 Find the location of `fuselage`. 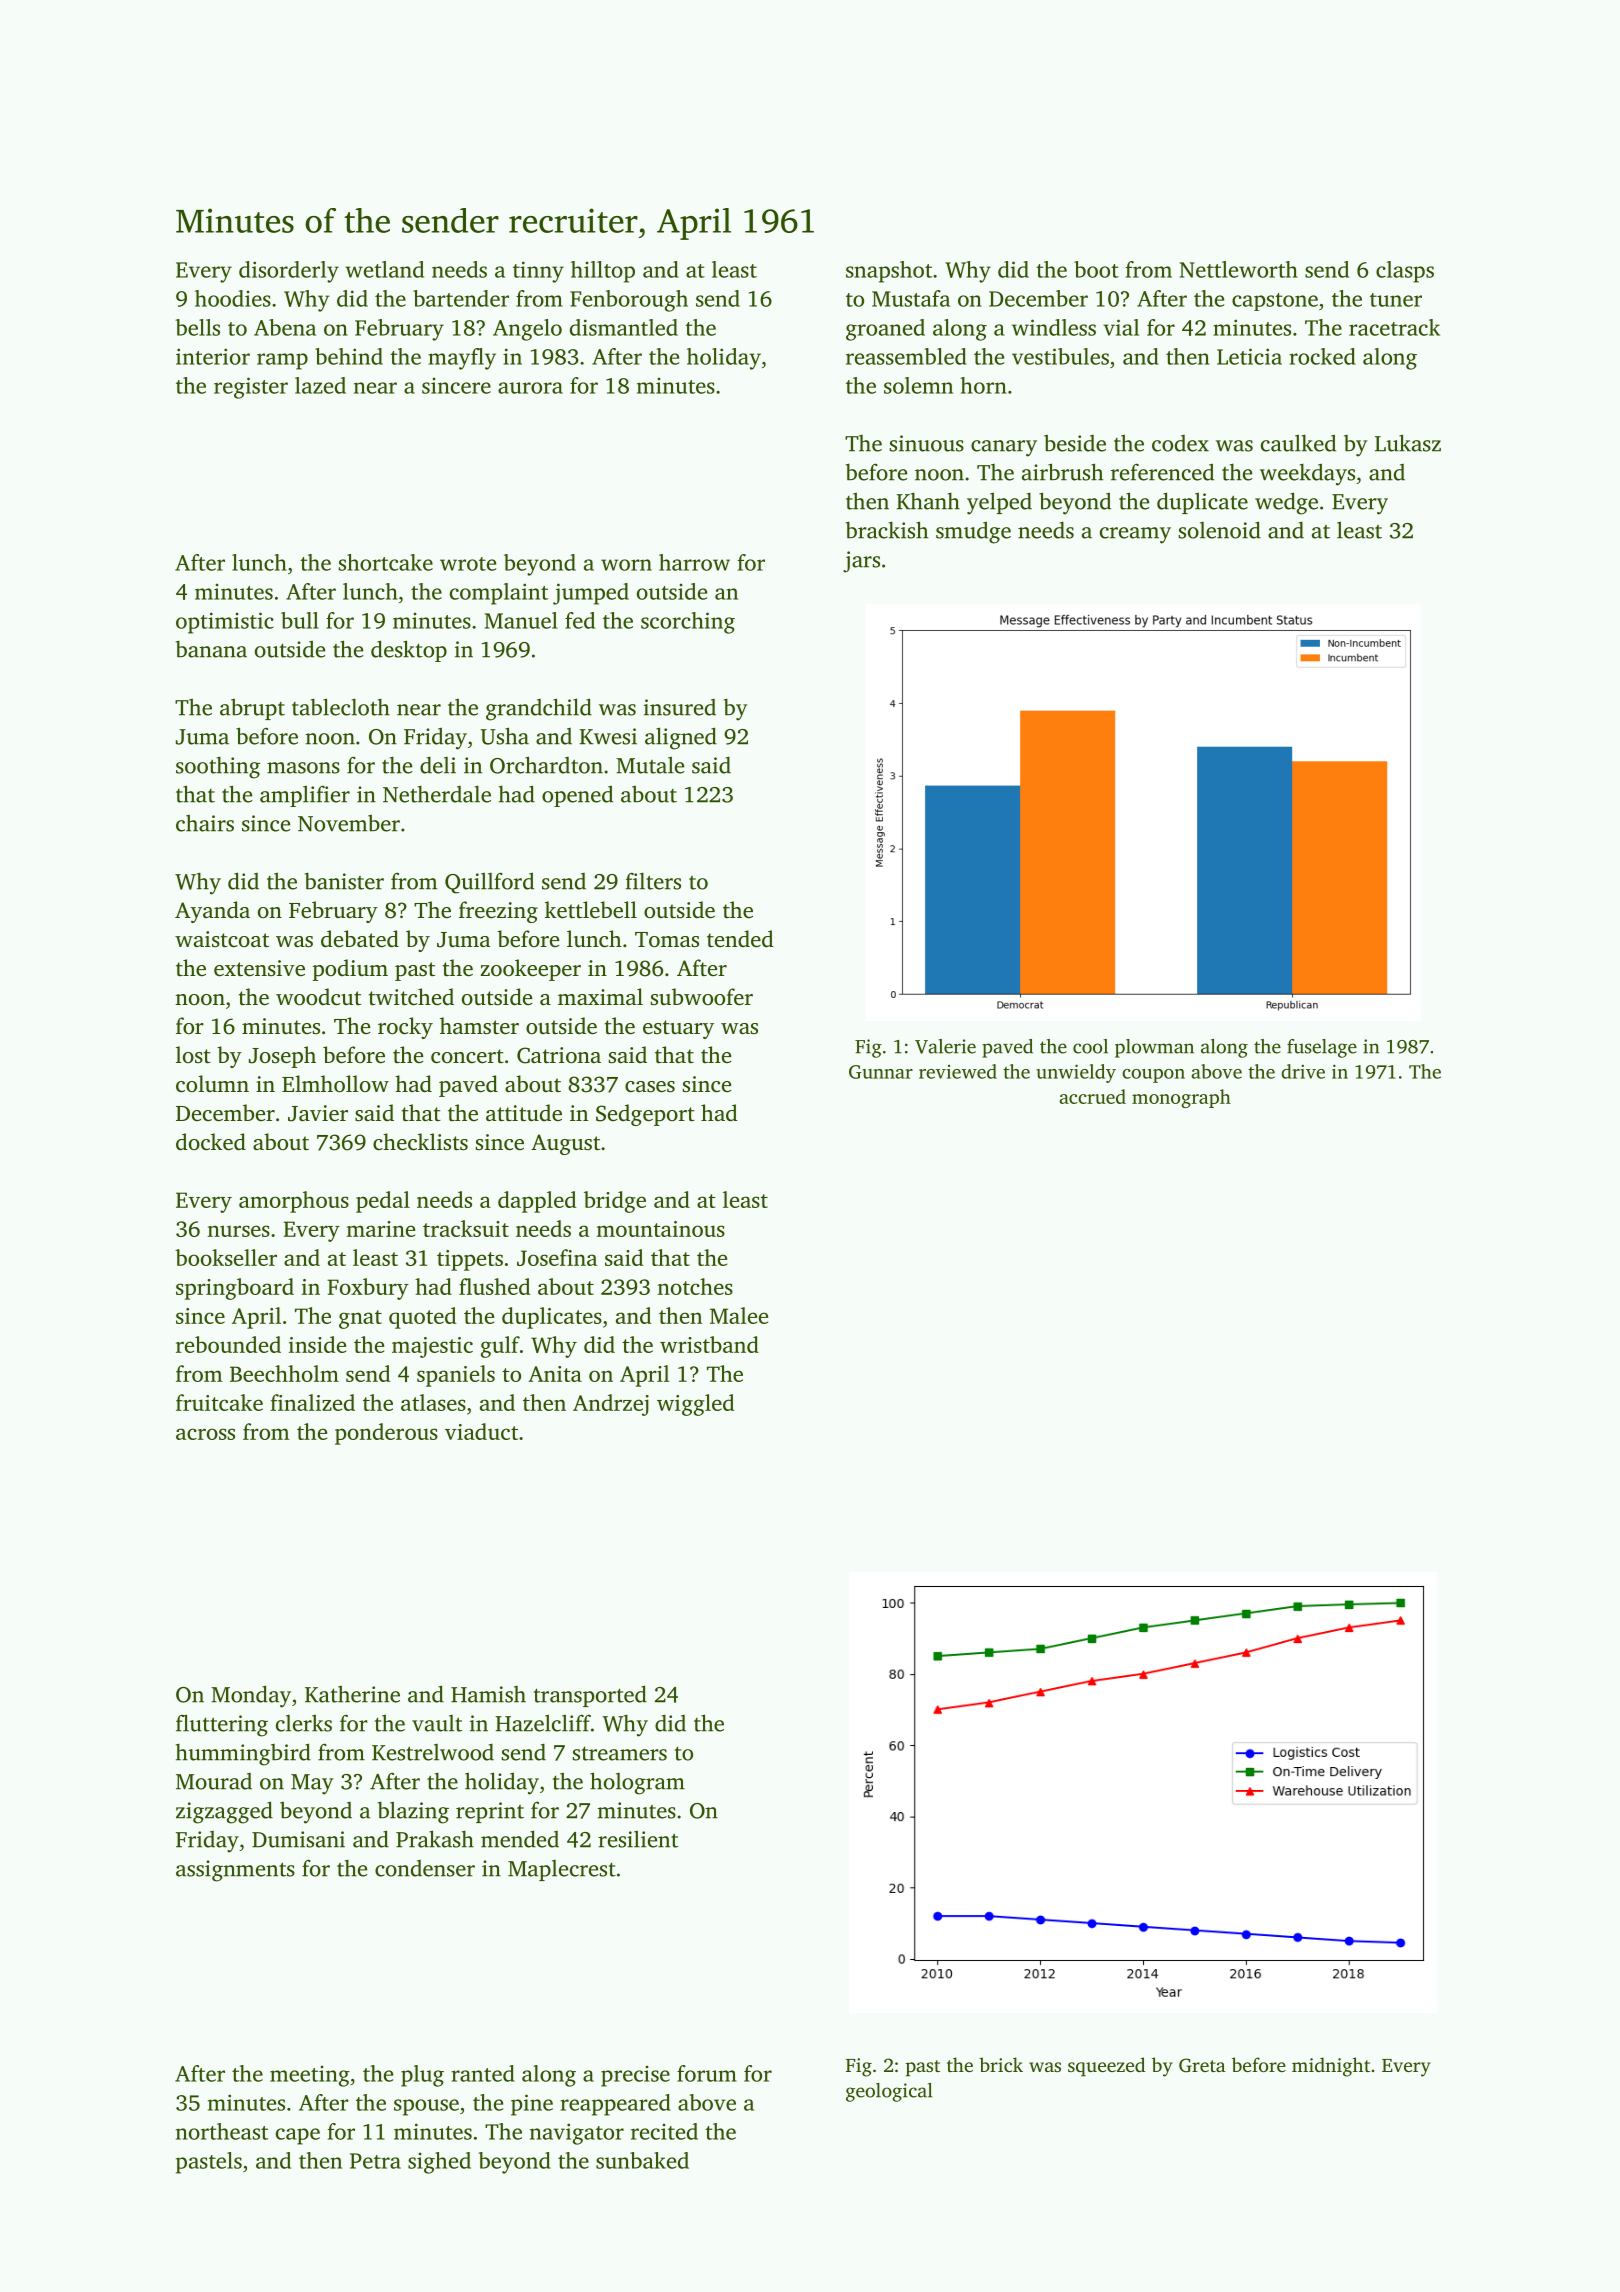

fuselage is located at coordinates (1322, 1048).
